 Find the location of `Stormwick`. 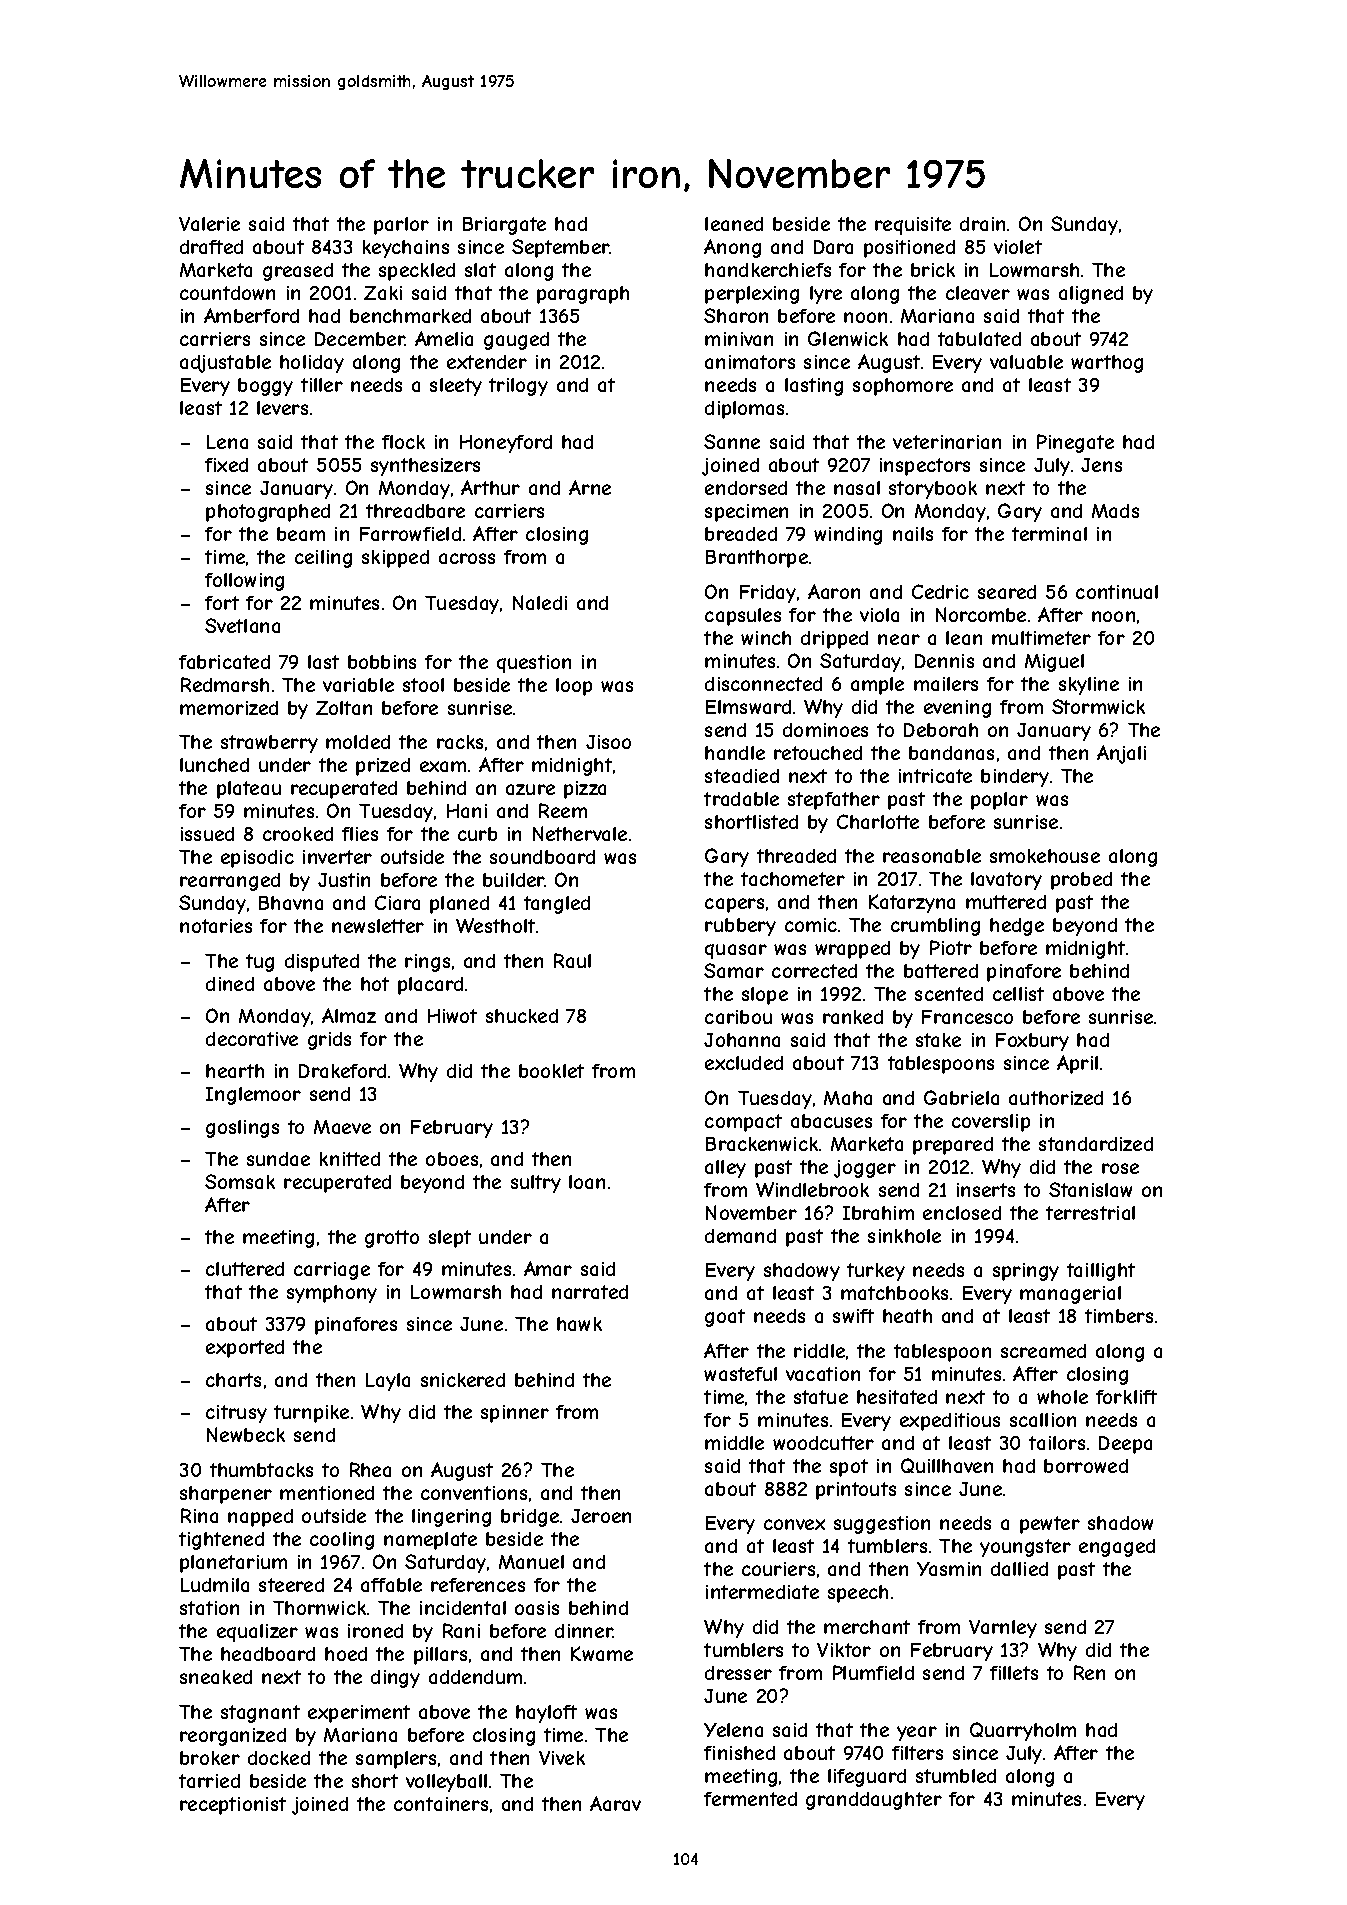

Stormwick is located at coordinates (1098, 706).
